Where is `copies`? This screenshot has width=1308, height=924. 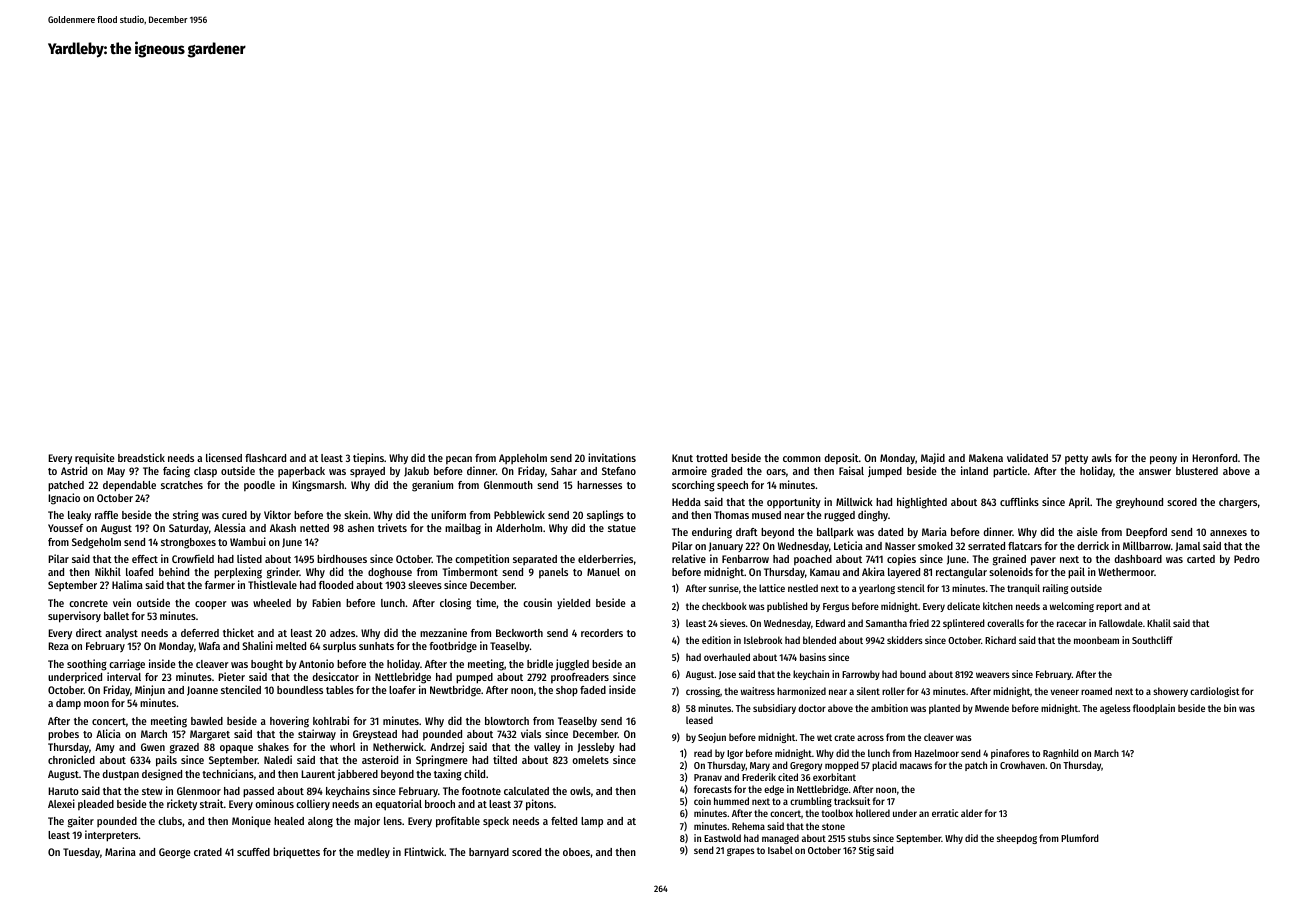
copies is located at coordinates (901, 560).
